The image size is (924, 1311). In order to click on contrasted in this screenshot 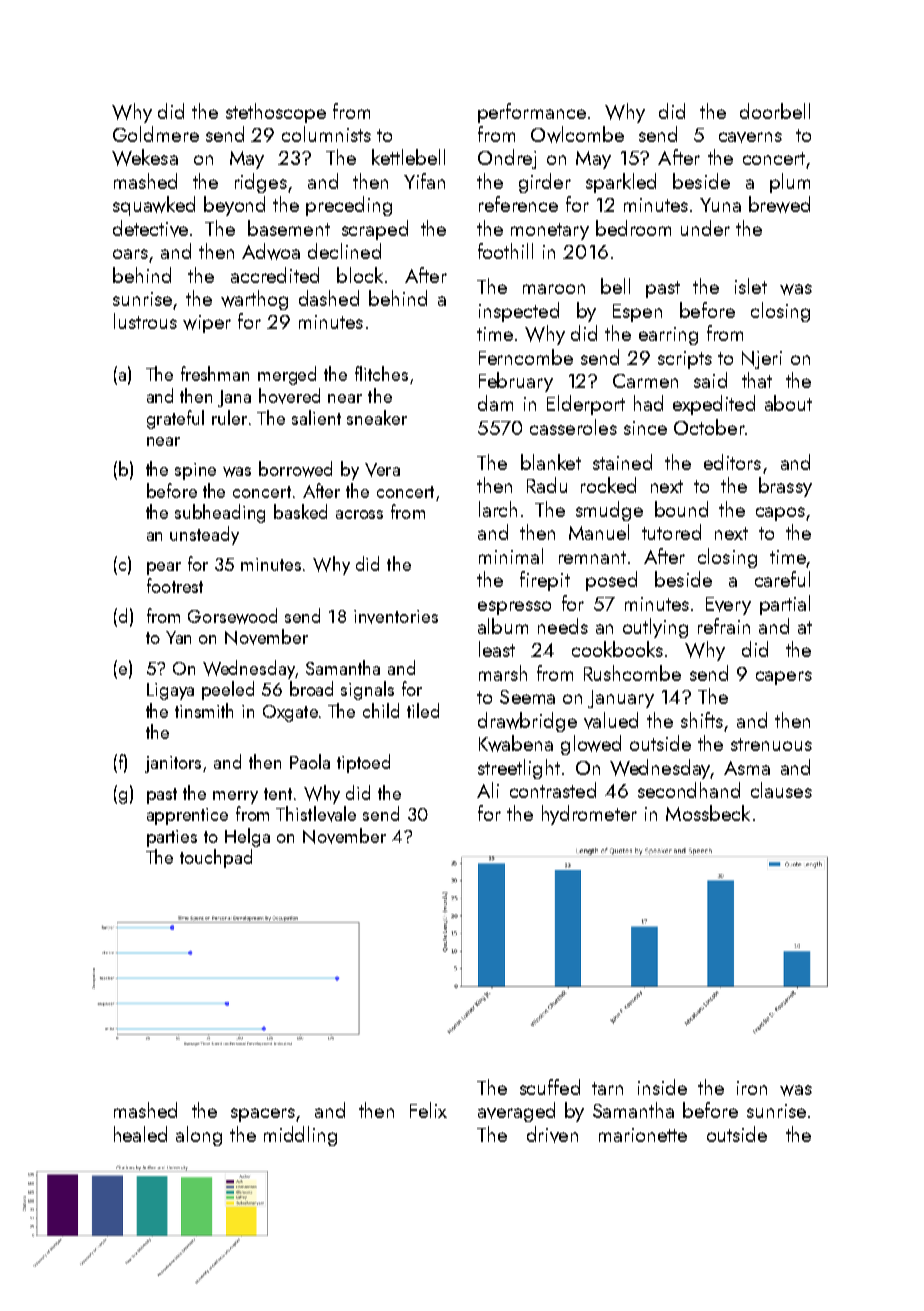, I will do `click(553, 790)`.
